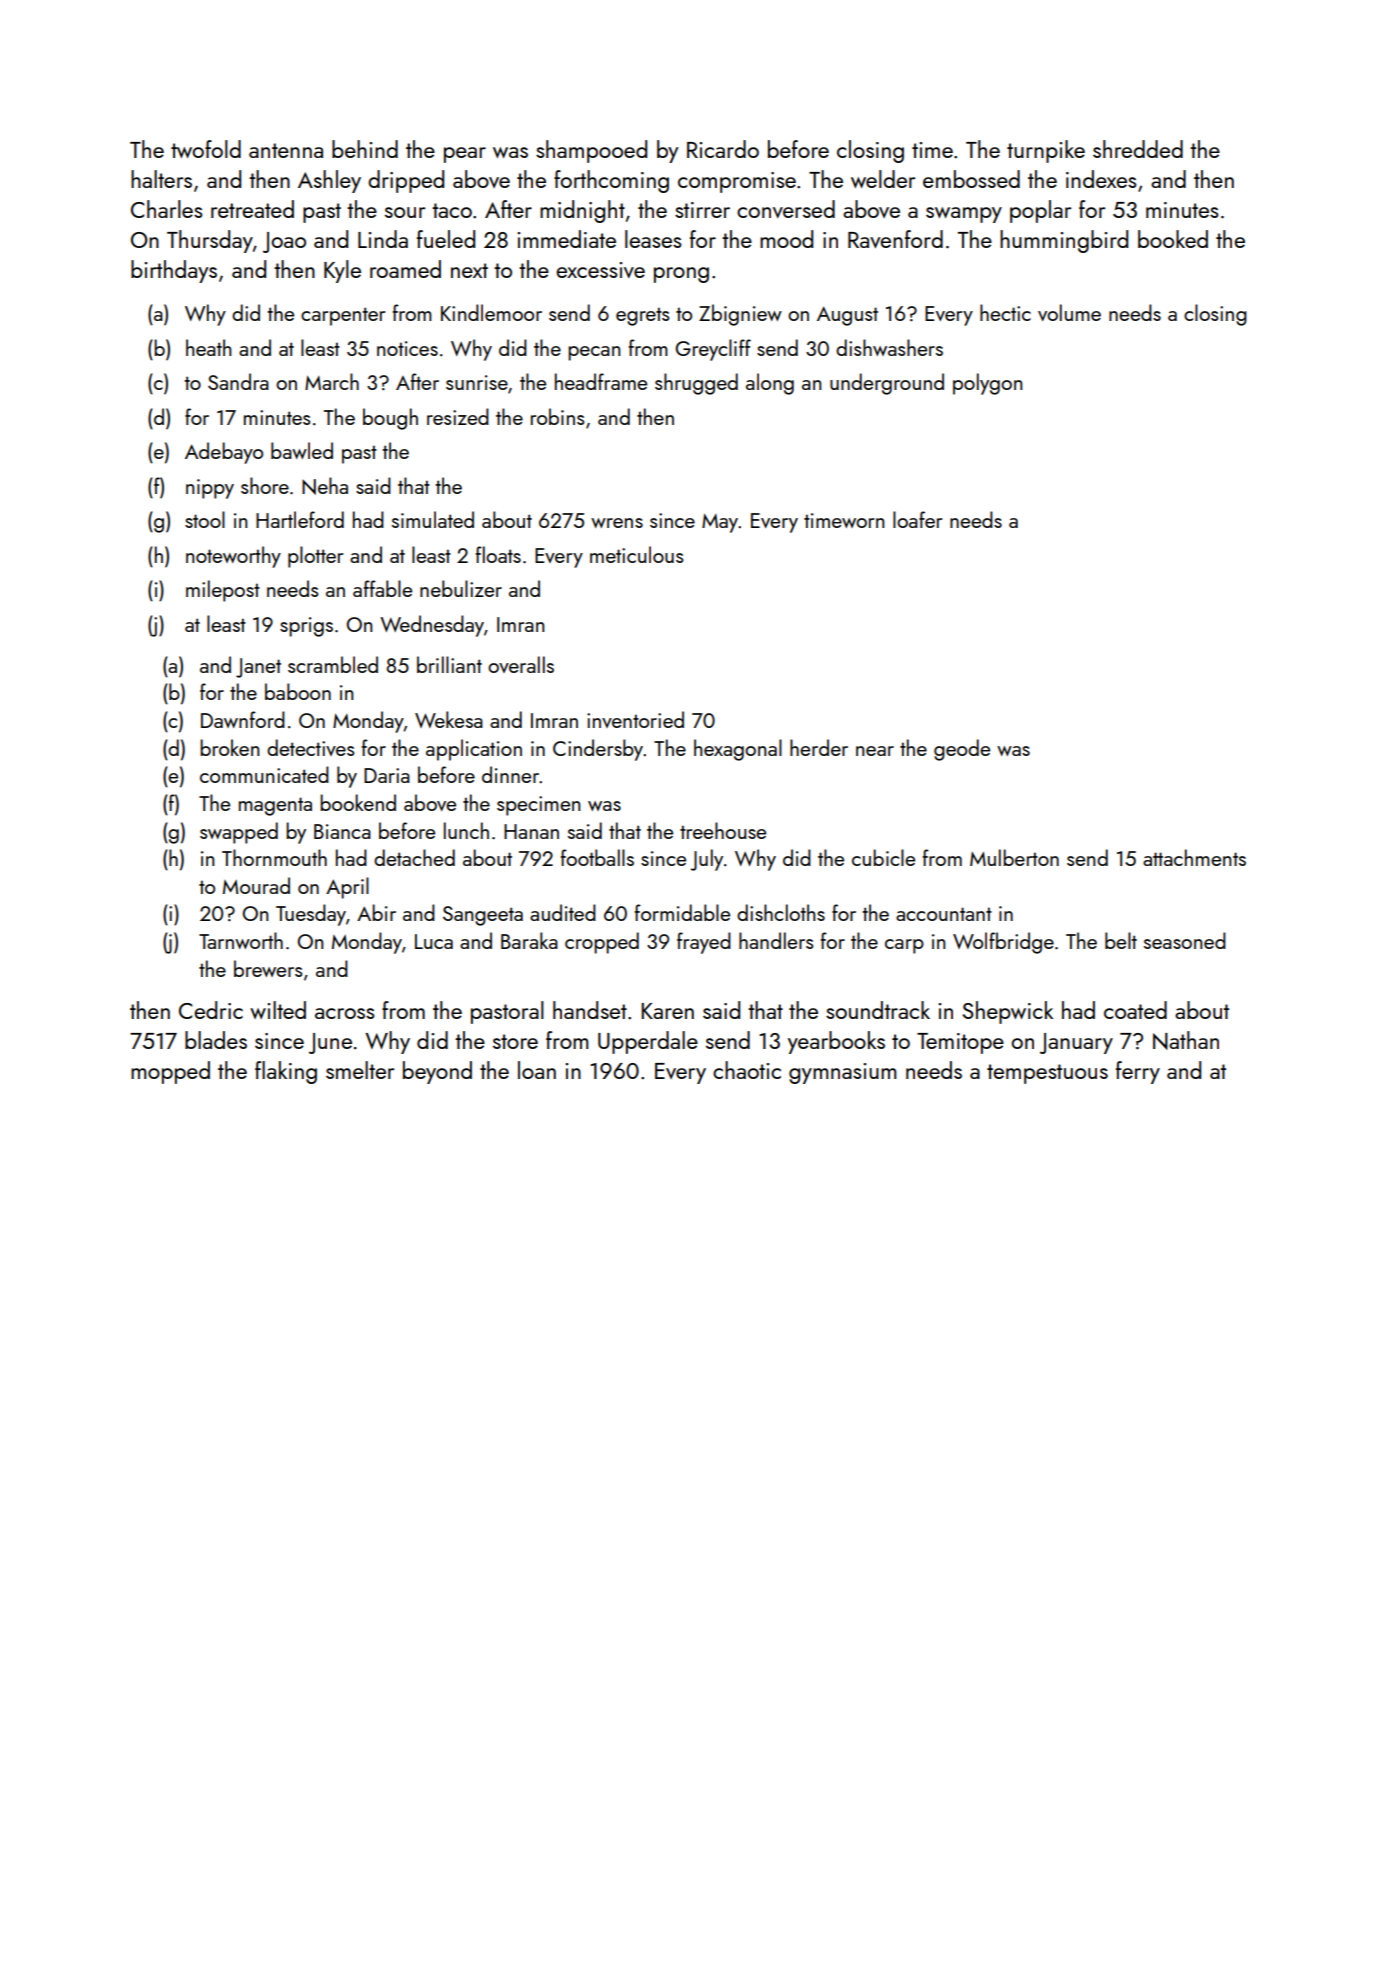  Describe the element at coordinates (617, 523) in the screenshot. I see `wrens` at that location.
